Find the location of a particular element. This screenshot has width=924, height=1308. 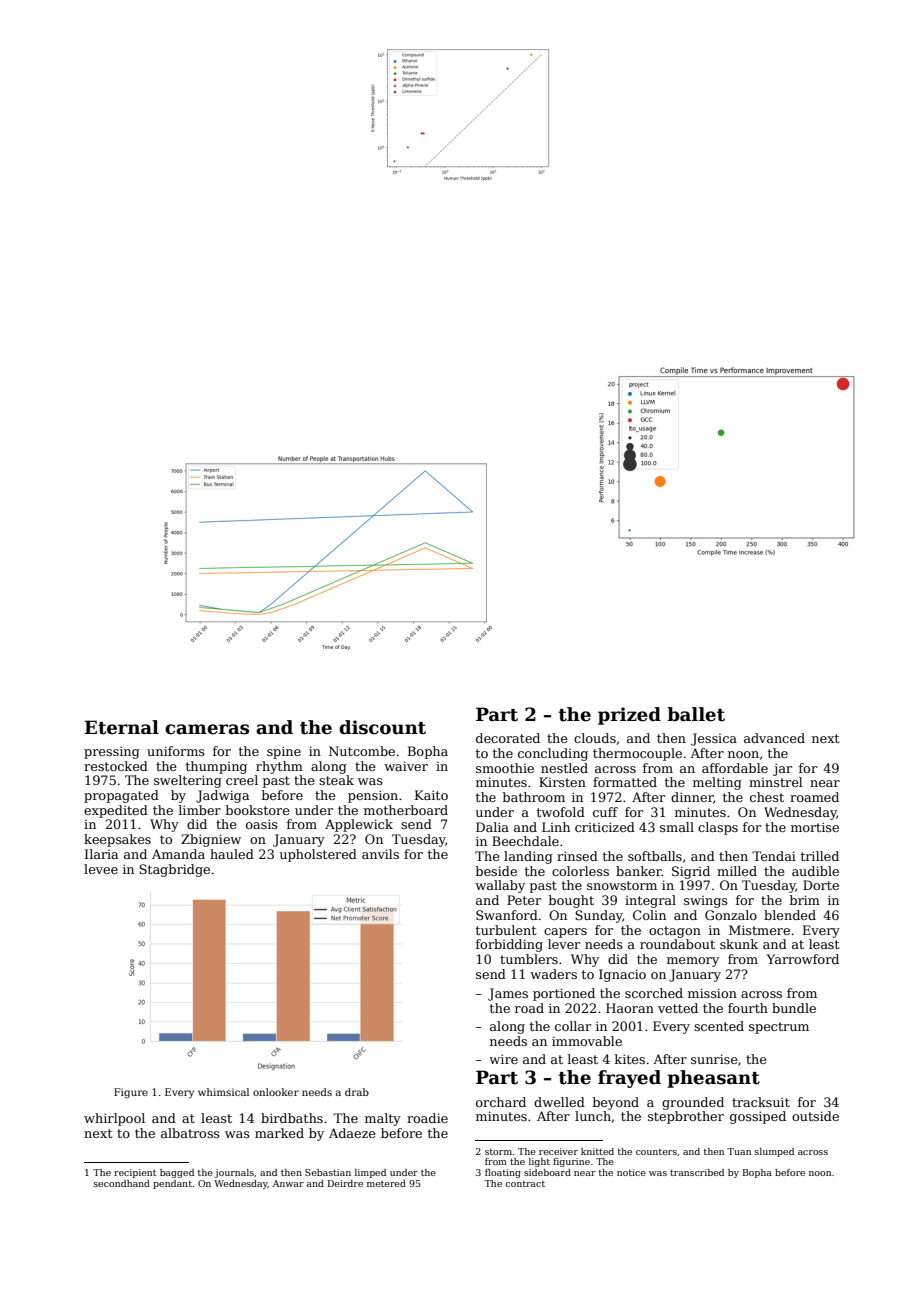

Gonzalo is located at coordinates (731, 915).
